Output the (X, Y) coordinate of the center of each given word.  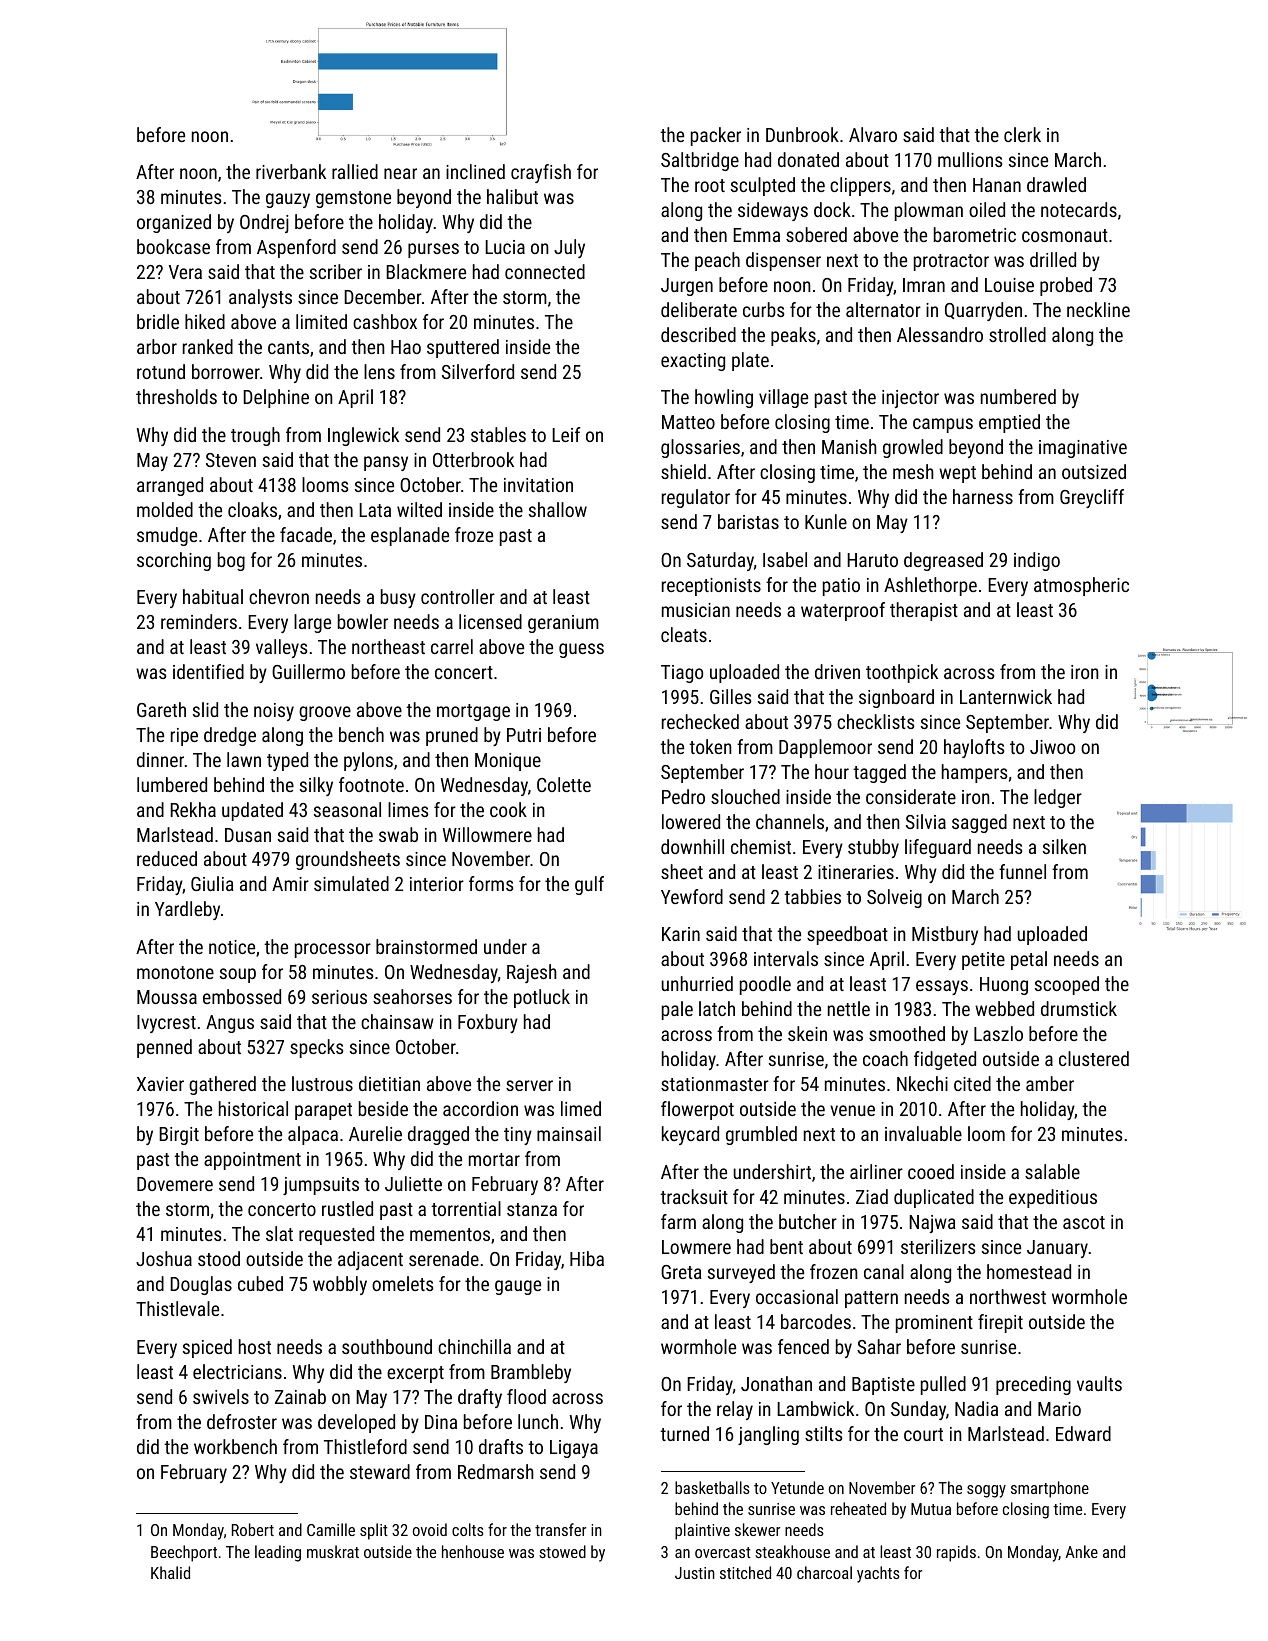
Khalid (170, 1572)
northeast (388, 646)
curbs (763, 309)
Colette (564, 784)
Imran (924, 285)
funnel (1022, 871)
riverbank (291, 171)
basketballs (712, 1487)
